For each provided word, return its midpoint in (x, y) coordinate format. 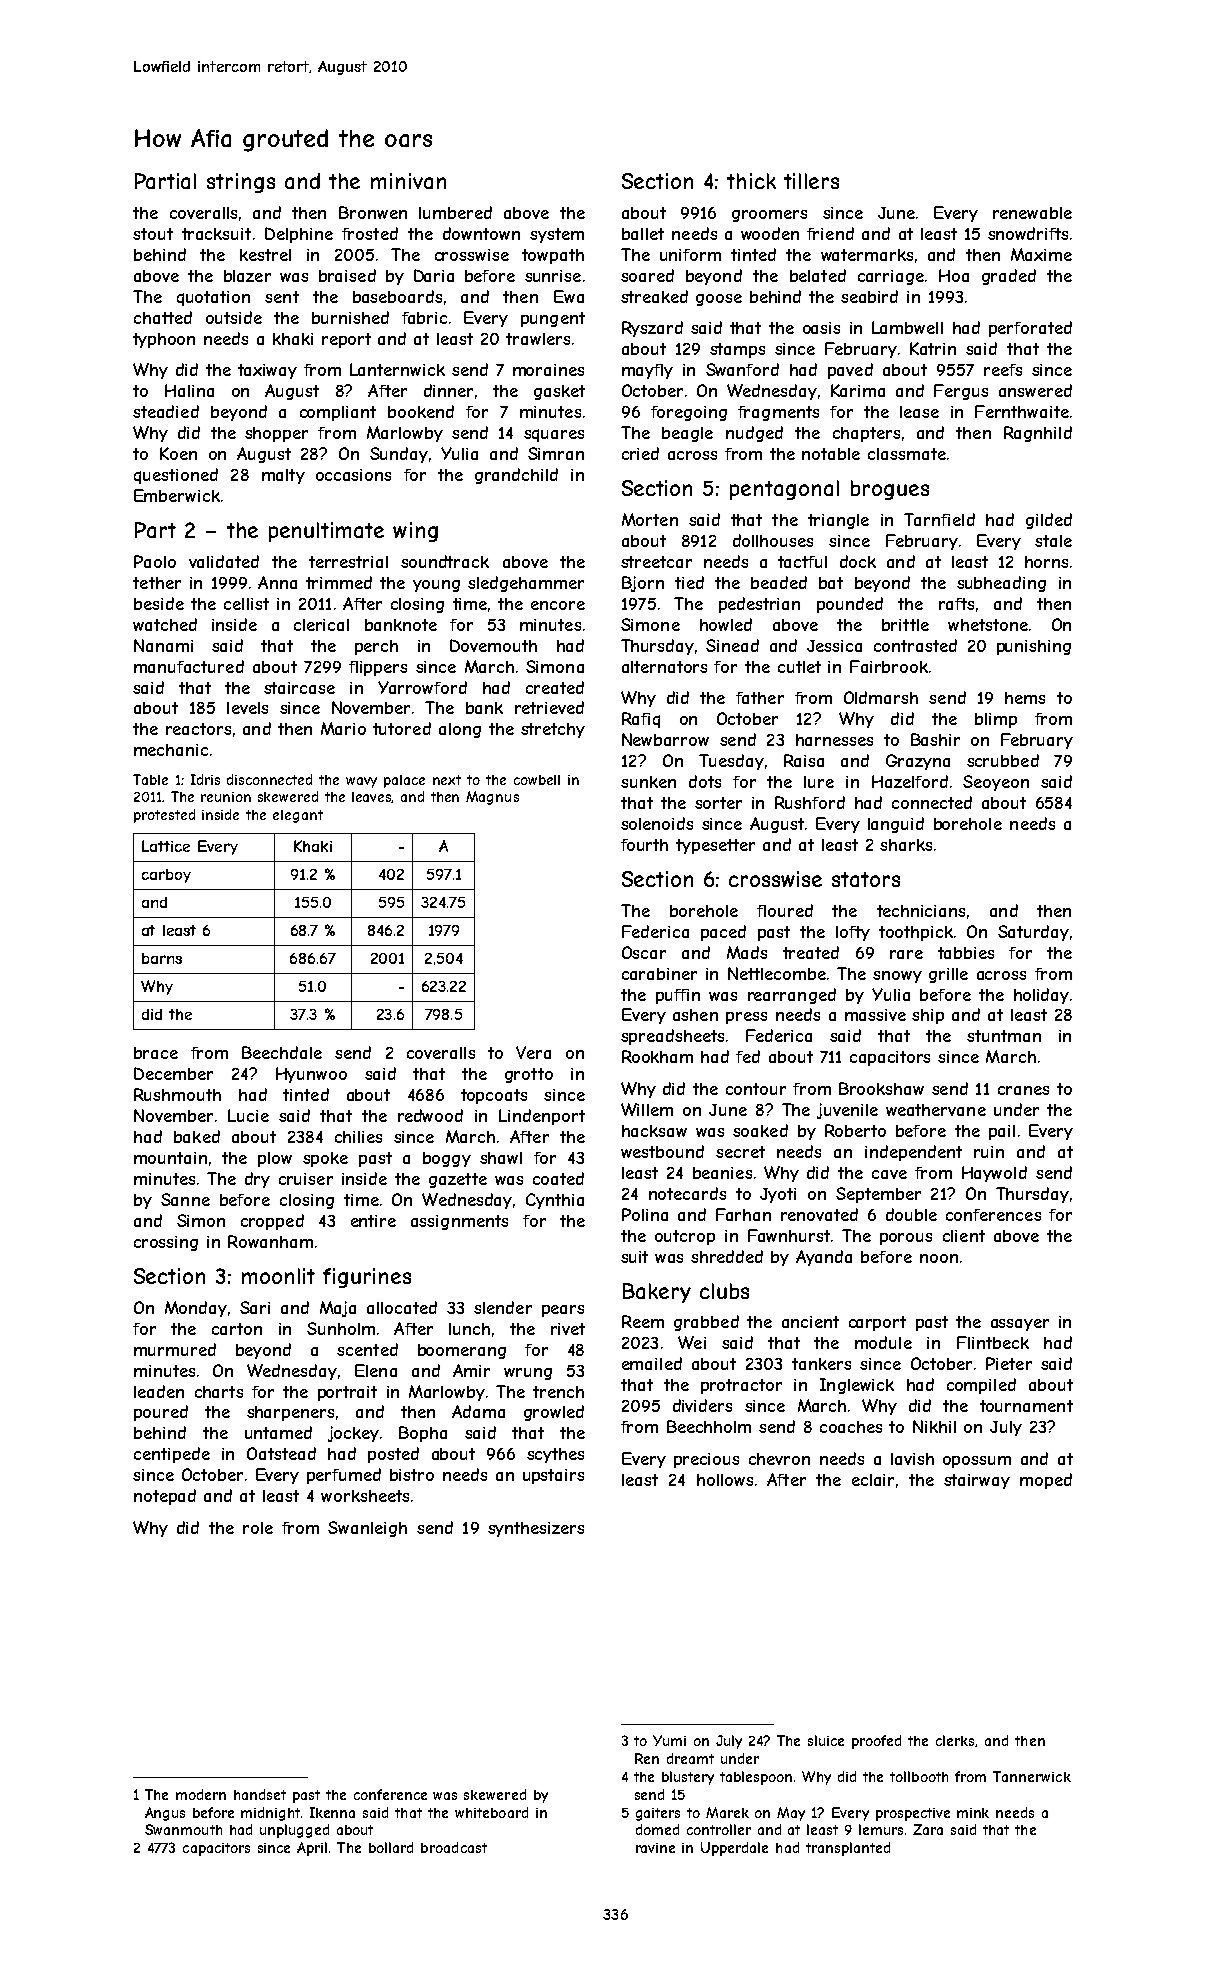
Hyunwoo (311, 1075)
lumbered (455, 212)
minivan (408, 181)
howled (726, 624)
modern (201, 1794)
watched (165, 624)
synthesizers (536, 1529)
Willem (647, 1109)
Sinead (732, 645)
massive (875, 1015)
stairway (977, 1481)
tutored (402, 728)
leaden (159, 1391)
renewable (1032, 213)
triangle (838, 521)
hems (1025, 698)
